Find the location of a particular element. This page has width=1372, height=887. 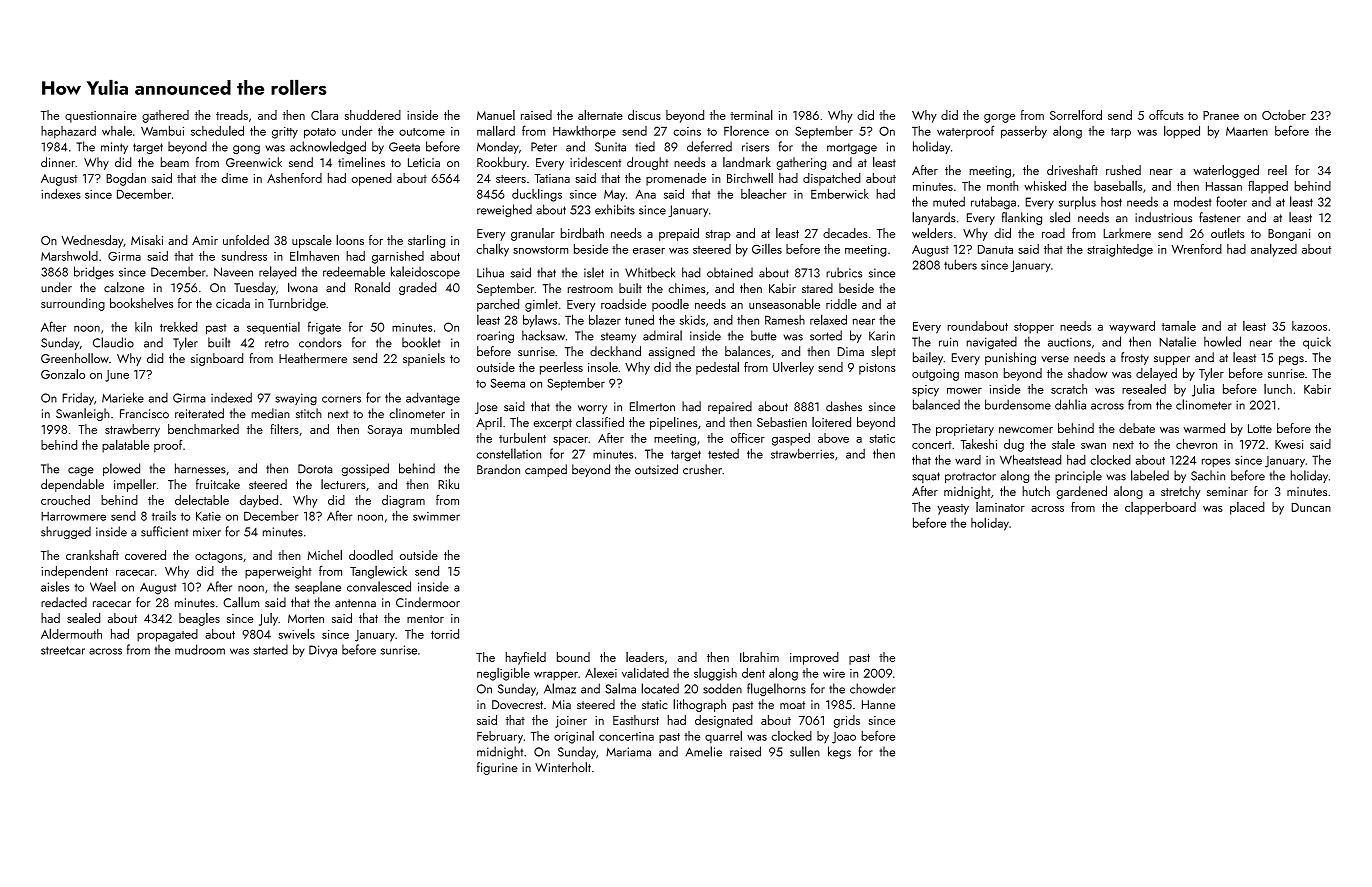

hacksaw is located at coordinates (543, 335).
